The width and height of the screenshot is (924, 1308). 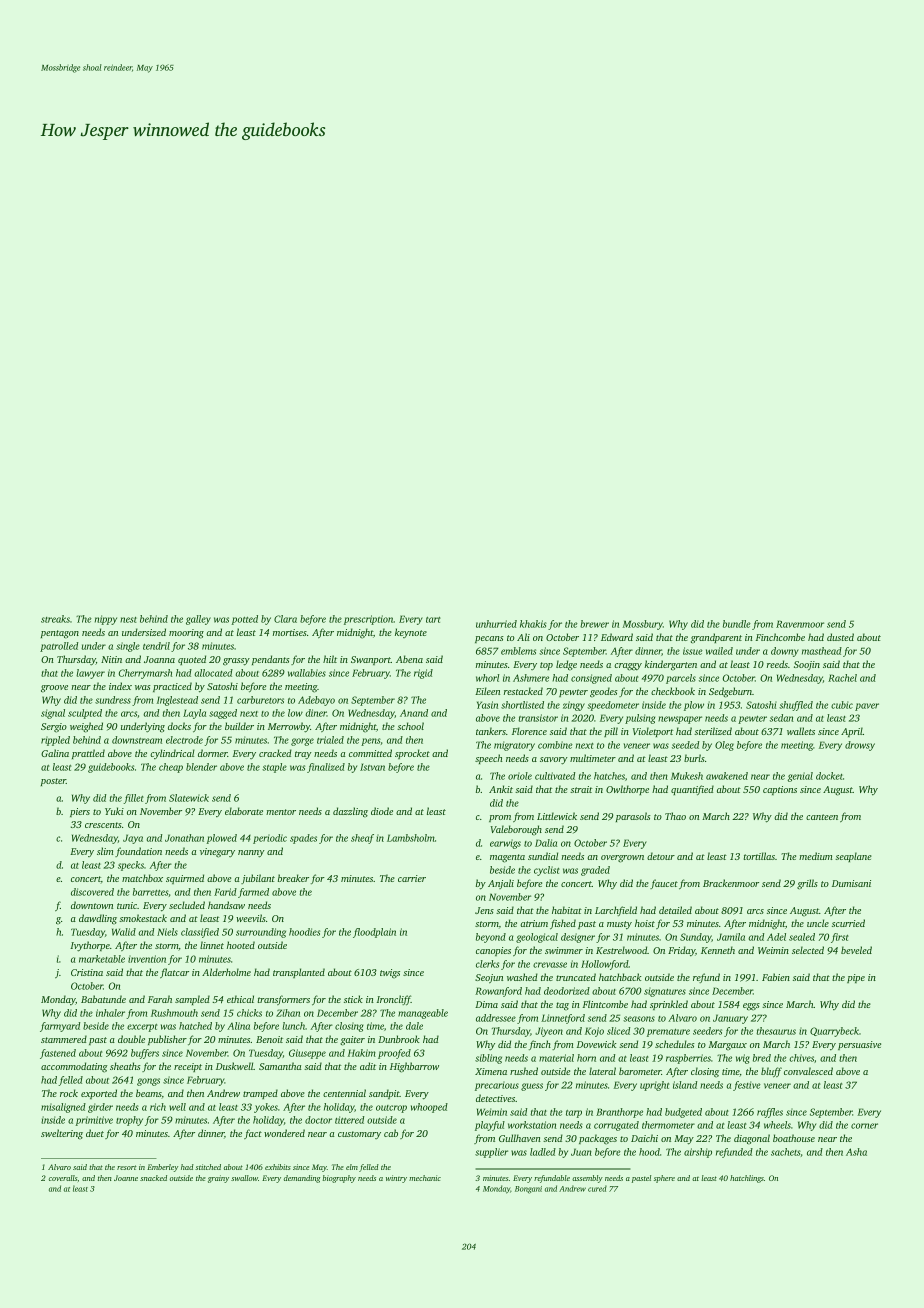 I want to click on crevasse, so click(x=550, y=965).
